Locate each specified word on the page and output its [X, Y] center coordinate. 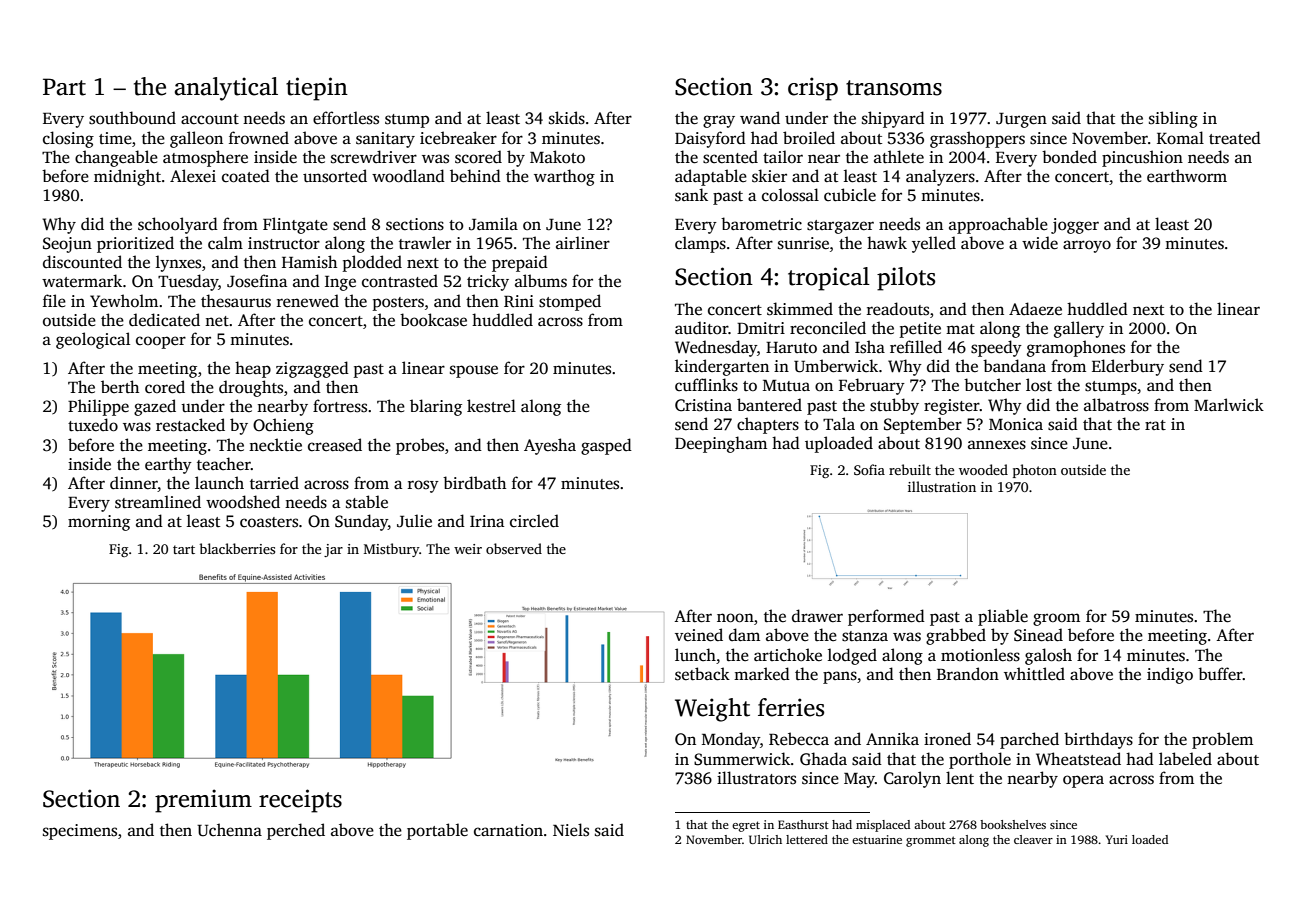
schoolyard [178, 225]
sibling [1173, 119]
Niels [571, 830]
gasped [606, 446]
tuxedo [93, 425]
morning [99, 523]
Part [64, 87]
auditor [701, 328]
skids [567, 118]
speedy [996, 348]
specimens [80, 832]
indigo [1170, 675]
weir [468, 549]
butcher [992, 385]
